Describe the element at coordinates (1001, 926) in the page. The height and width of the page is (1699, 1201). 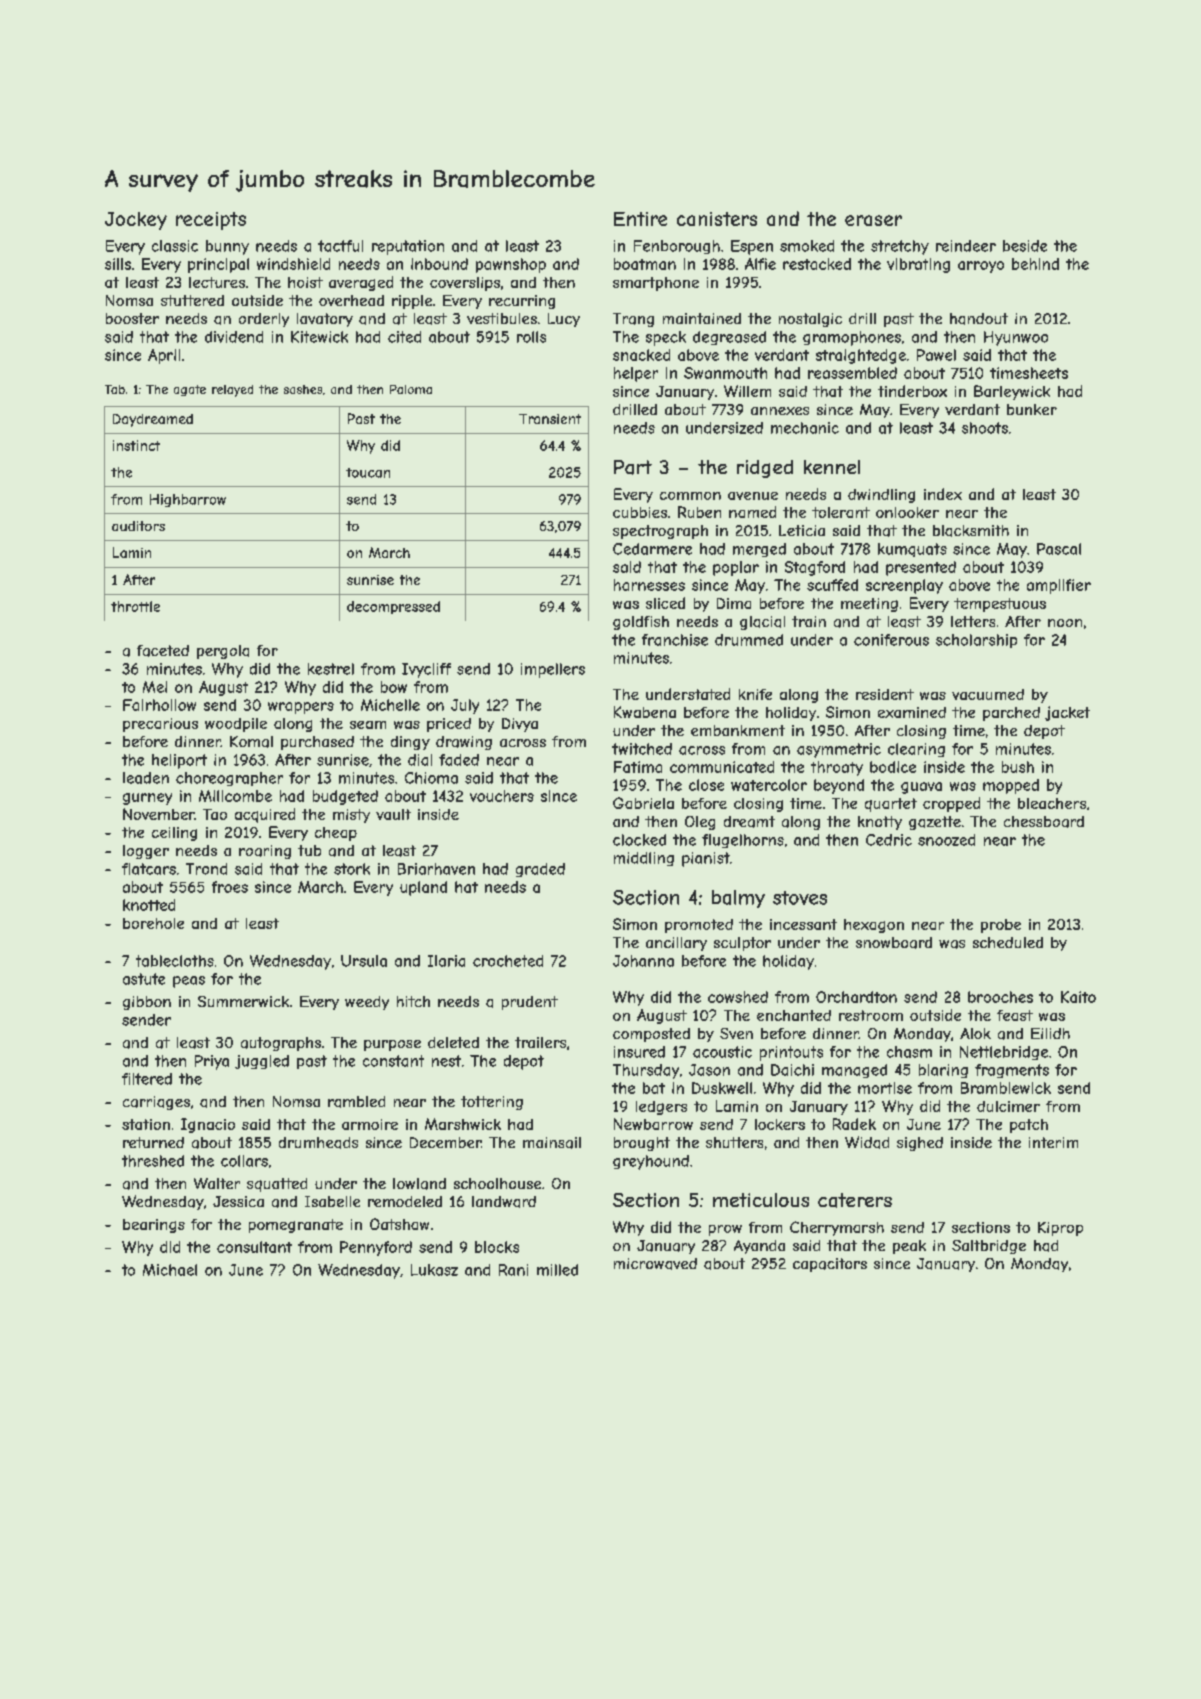
I see `probe` at that location.
